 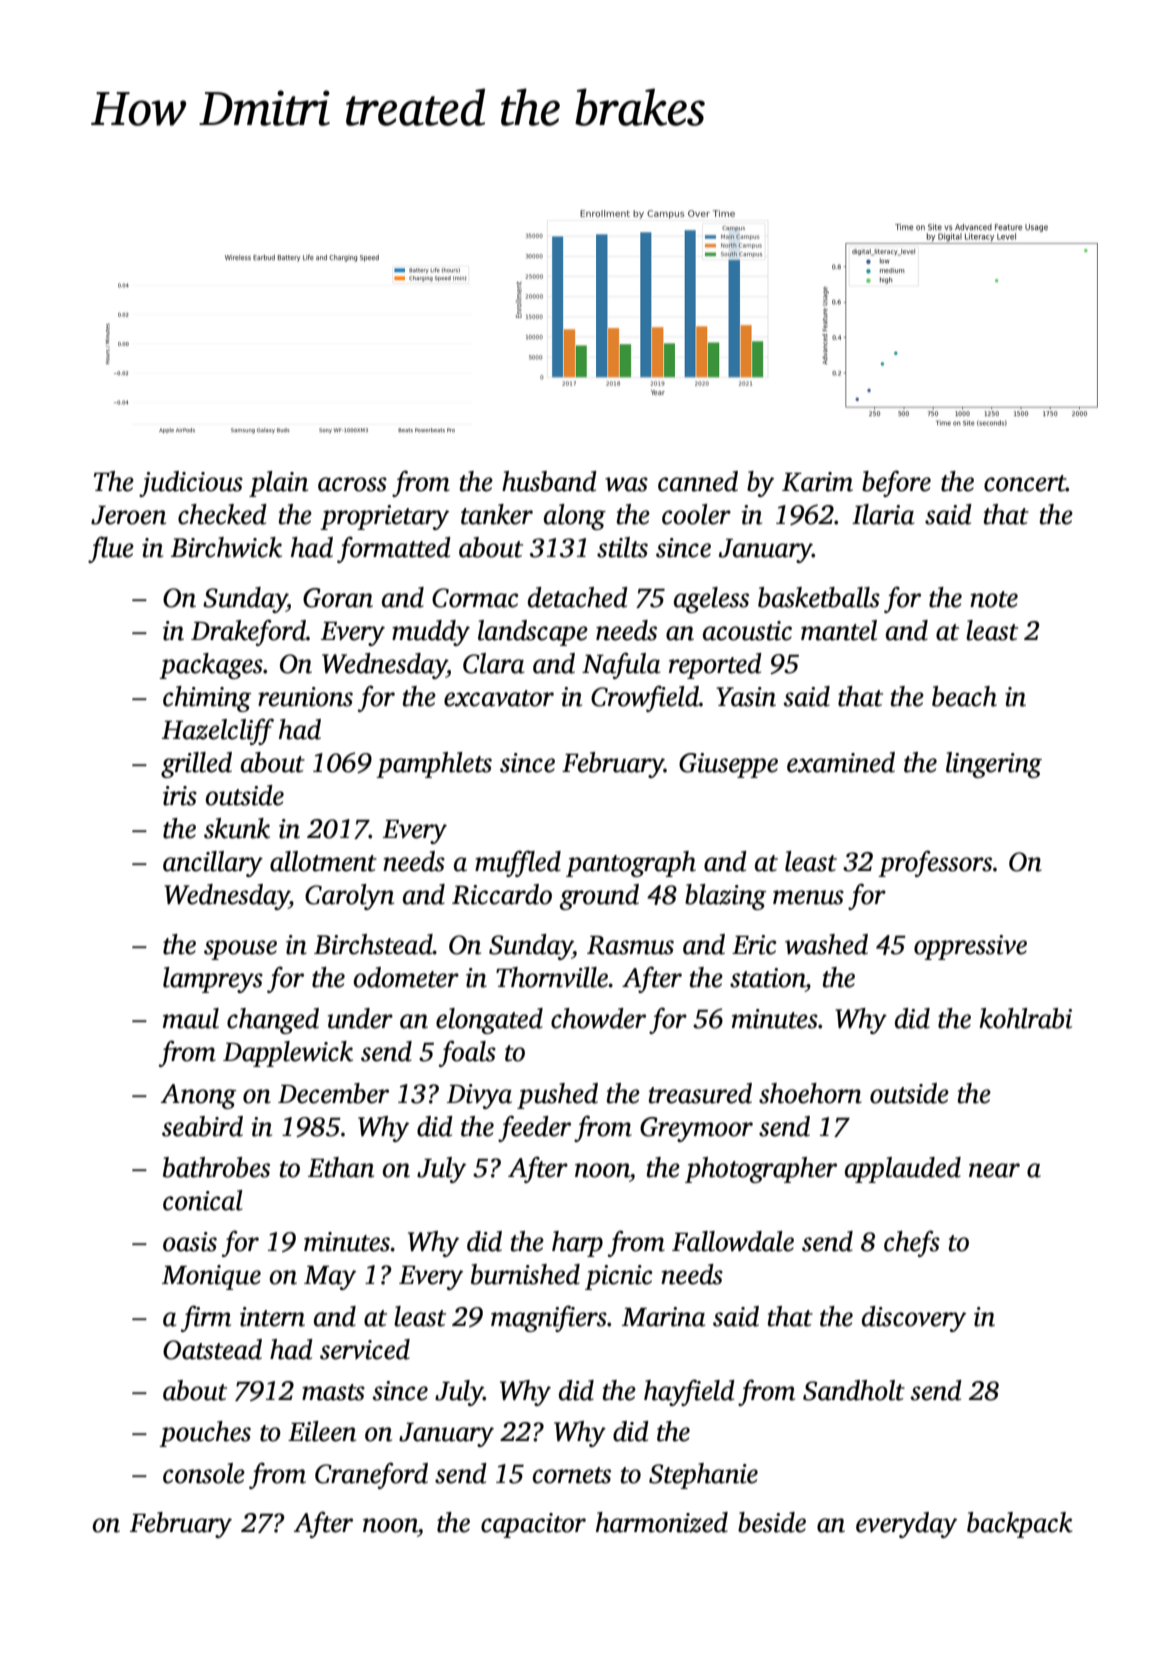 I want to click on before, so click(x=896, y=483).
